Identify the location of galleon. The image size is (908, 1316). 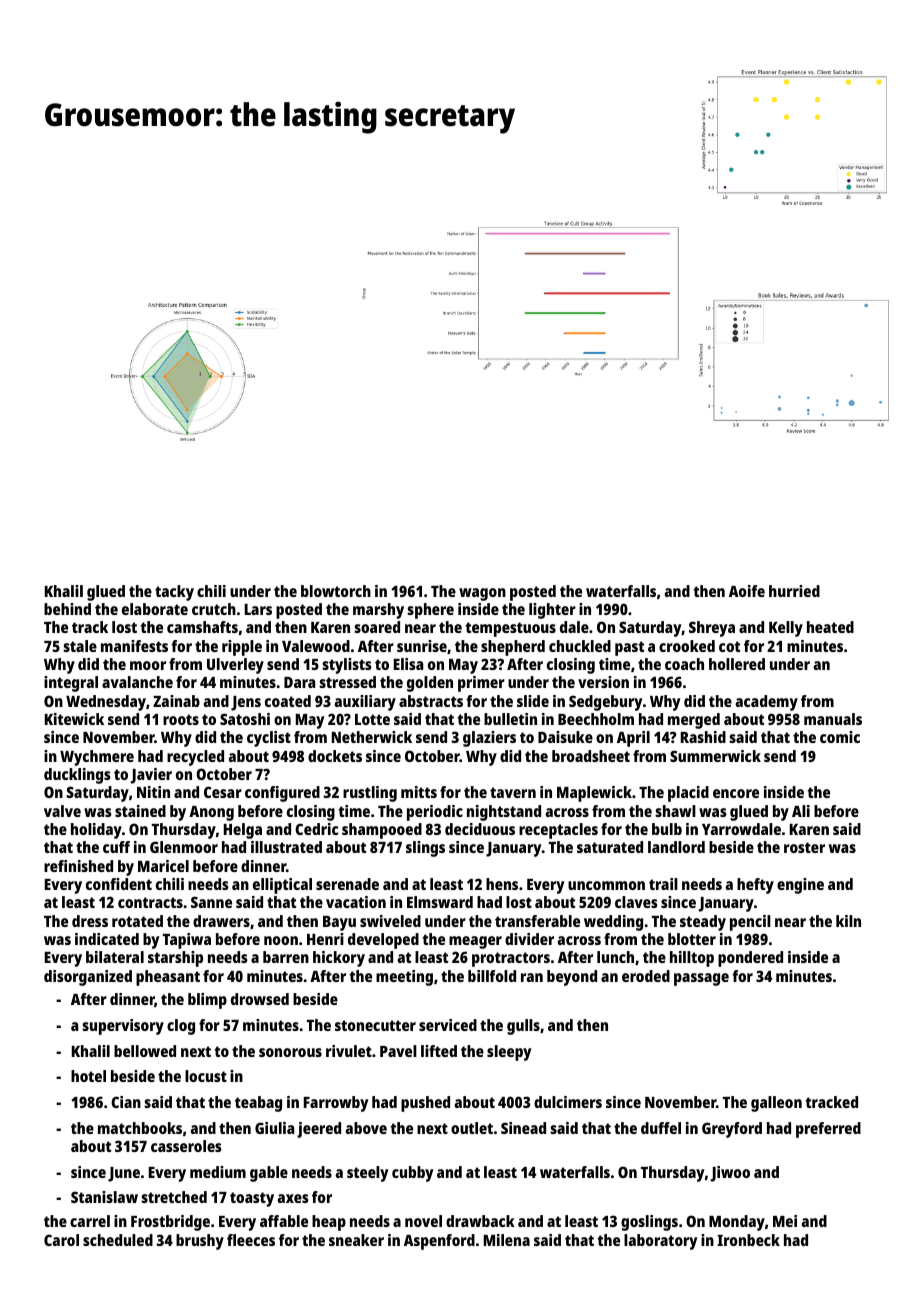
(776, 1104).
